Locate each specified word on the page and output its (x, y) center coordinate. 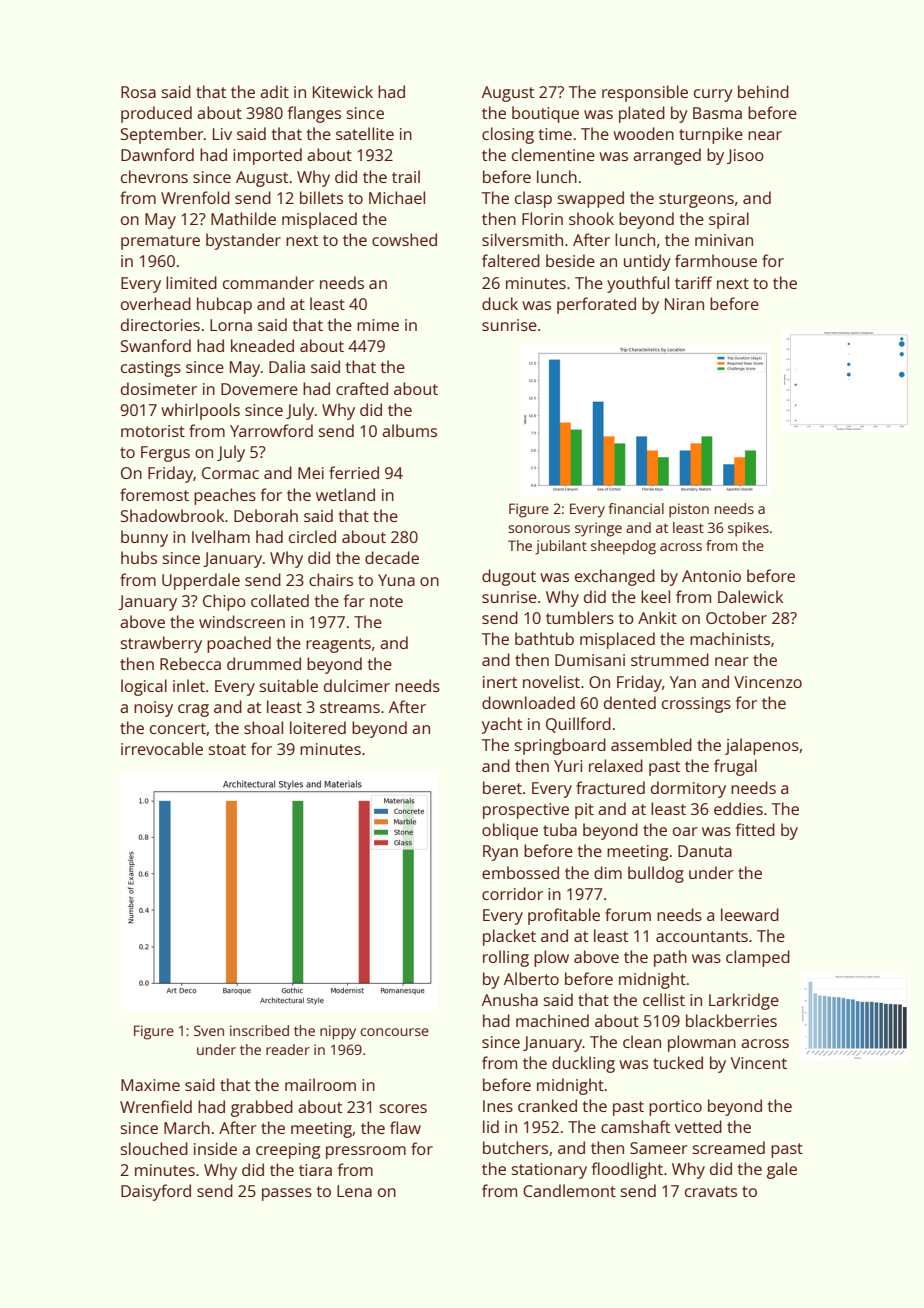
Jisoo (745, 156)
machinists (730, 638)
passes (287, 1194)
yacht (502, 725)
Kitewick (343, 91)
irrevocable (162, 748)
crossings (696, 705)
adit (274, 91)
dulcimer (357, 685)
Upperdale (201, 581)
